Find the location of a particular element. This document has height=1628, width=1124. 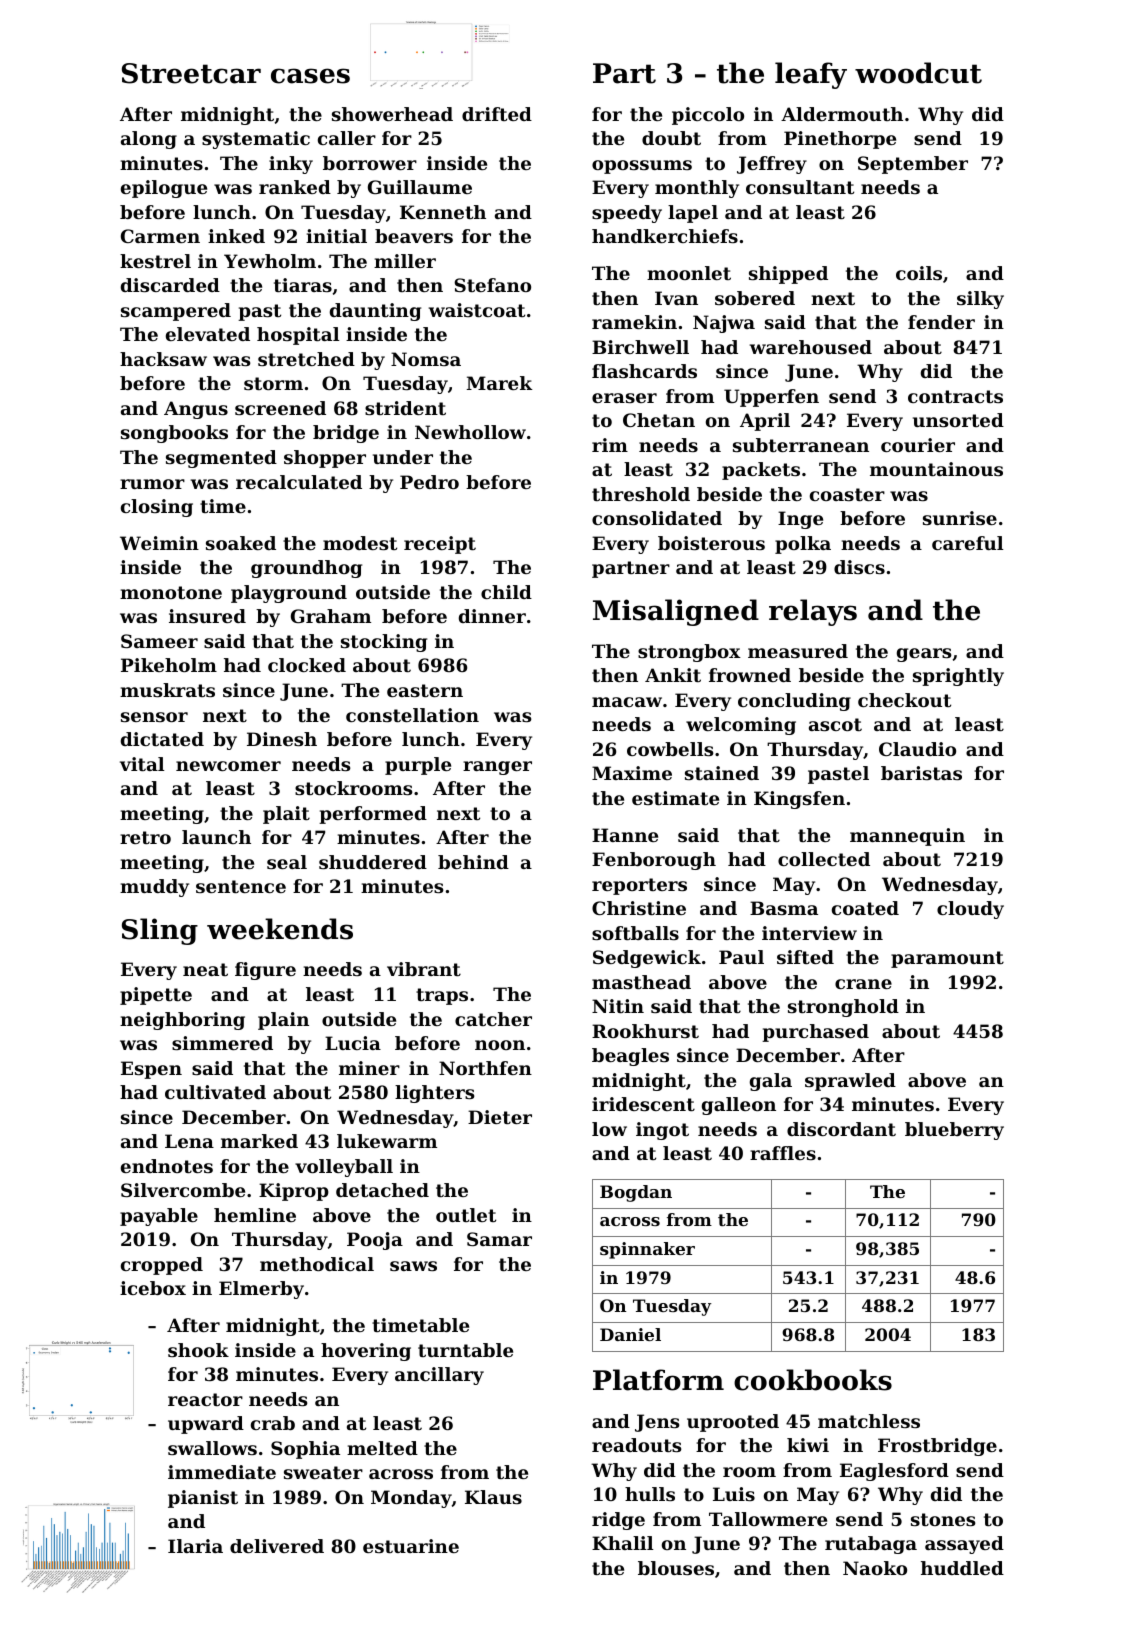

weekends is located at coordinates (280, 929).
